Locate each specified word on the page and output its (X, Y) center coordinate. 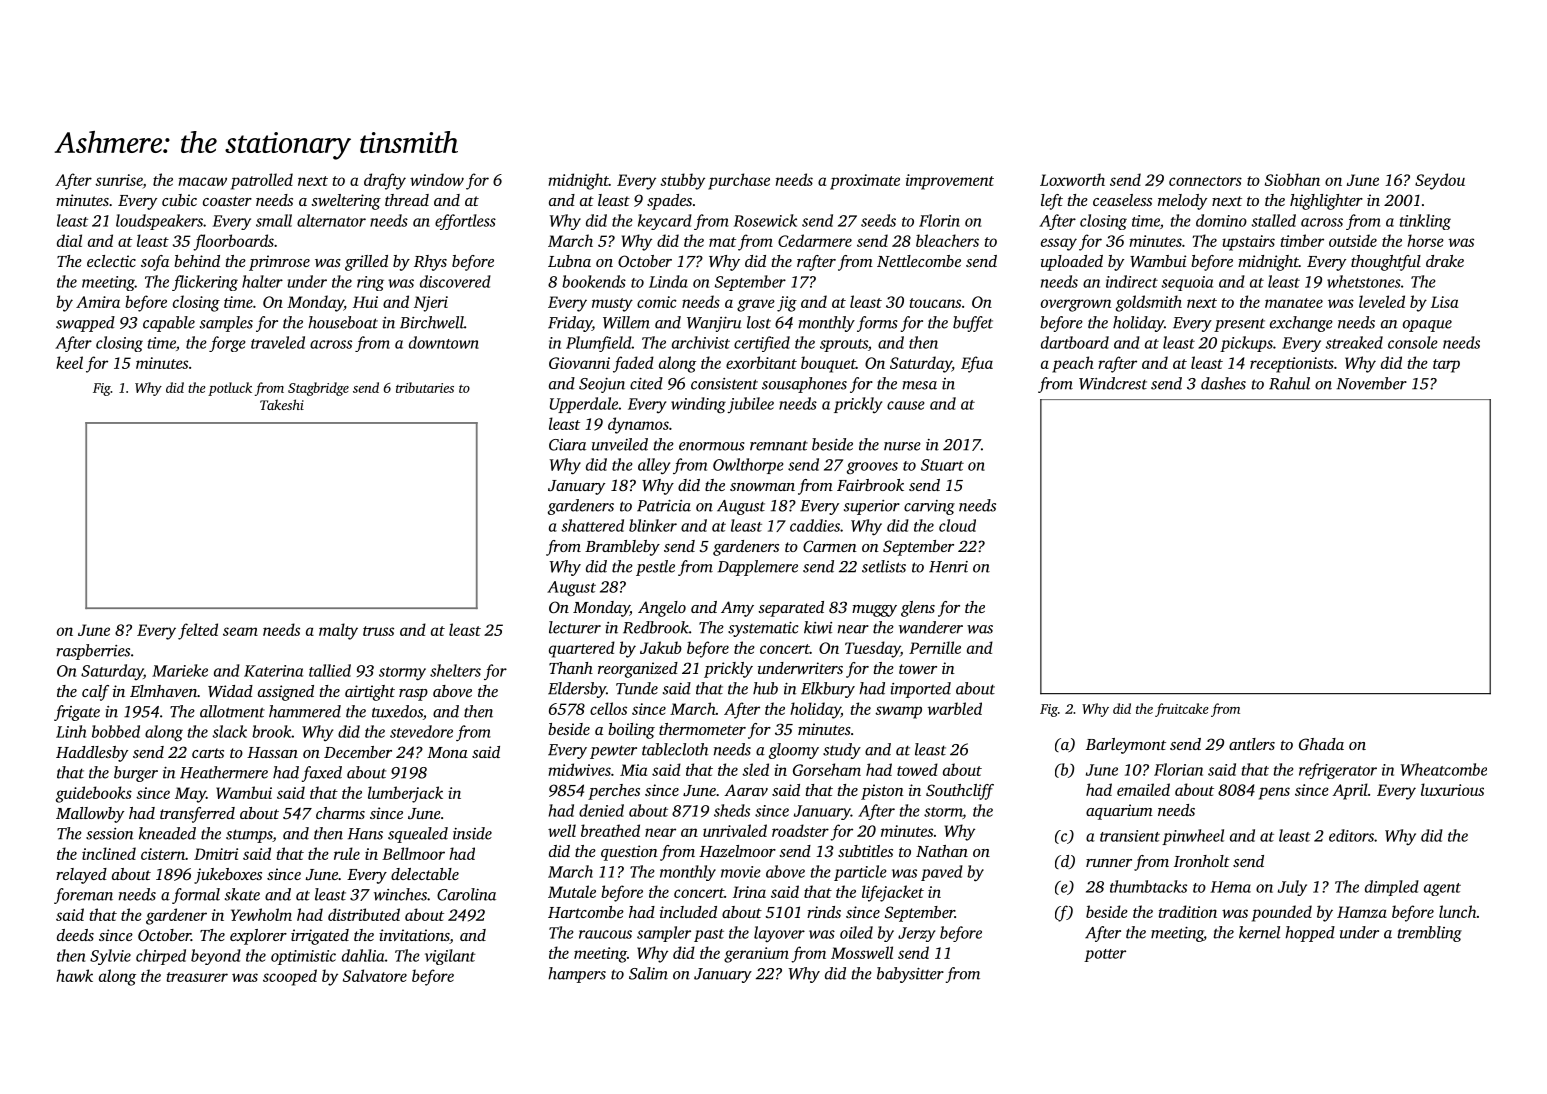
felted (198, 631)
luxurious (1452, 789)
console (1413, 342)
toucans (935, 303)
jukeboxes (228, 876)
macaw (202, 181)
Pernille (935, 647)
